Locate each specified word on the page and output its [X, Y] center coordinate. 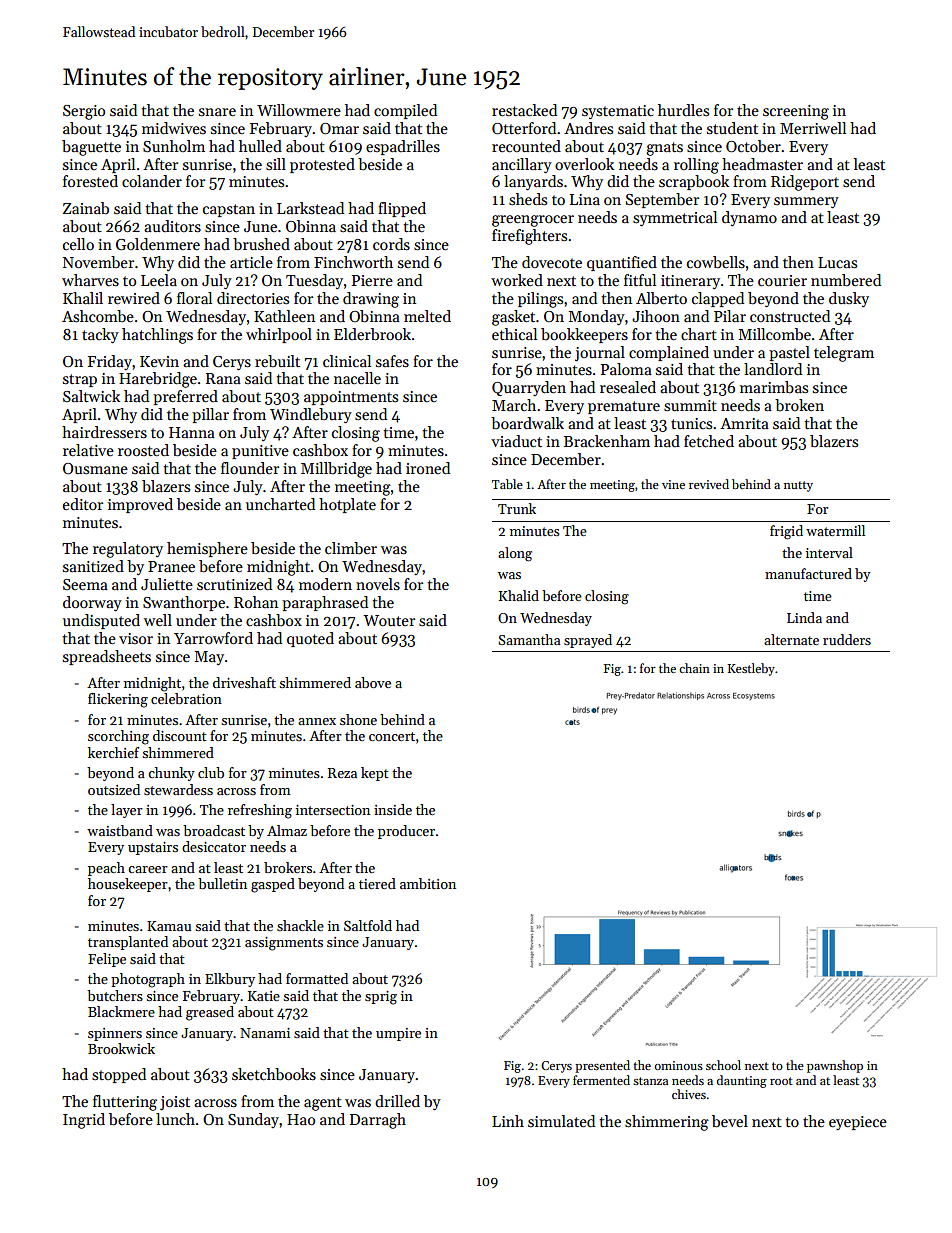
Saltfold [368, 925]
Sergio [84, 112]
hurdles [683, 110]
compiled [405, 111]
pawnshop [835, 1066]
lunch [175, 1119]
